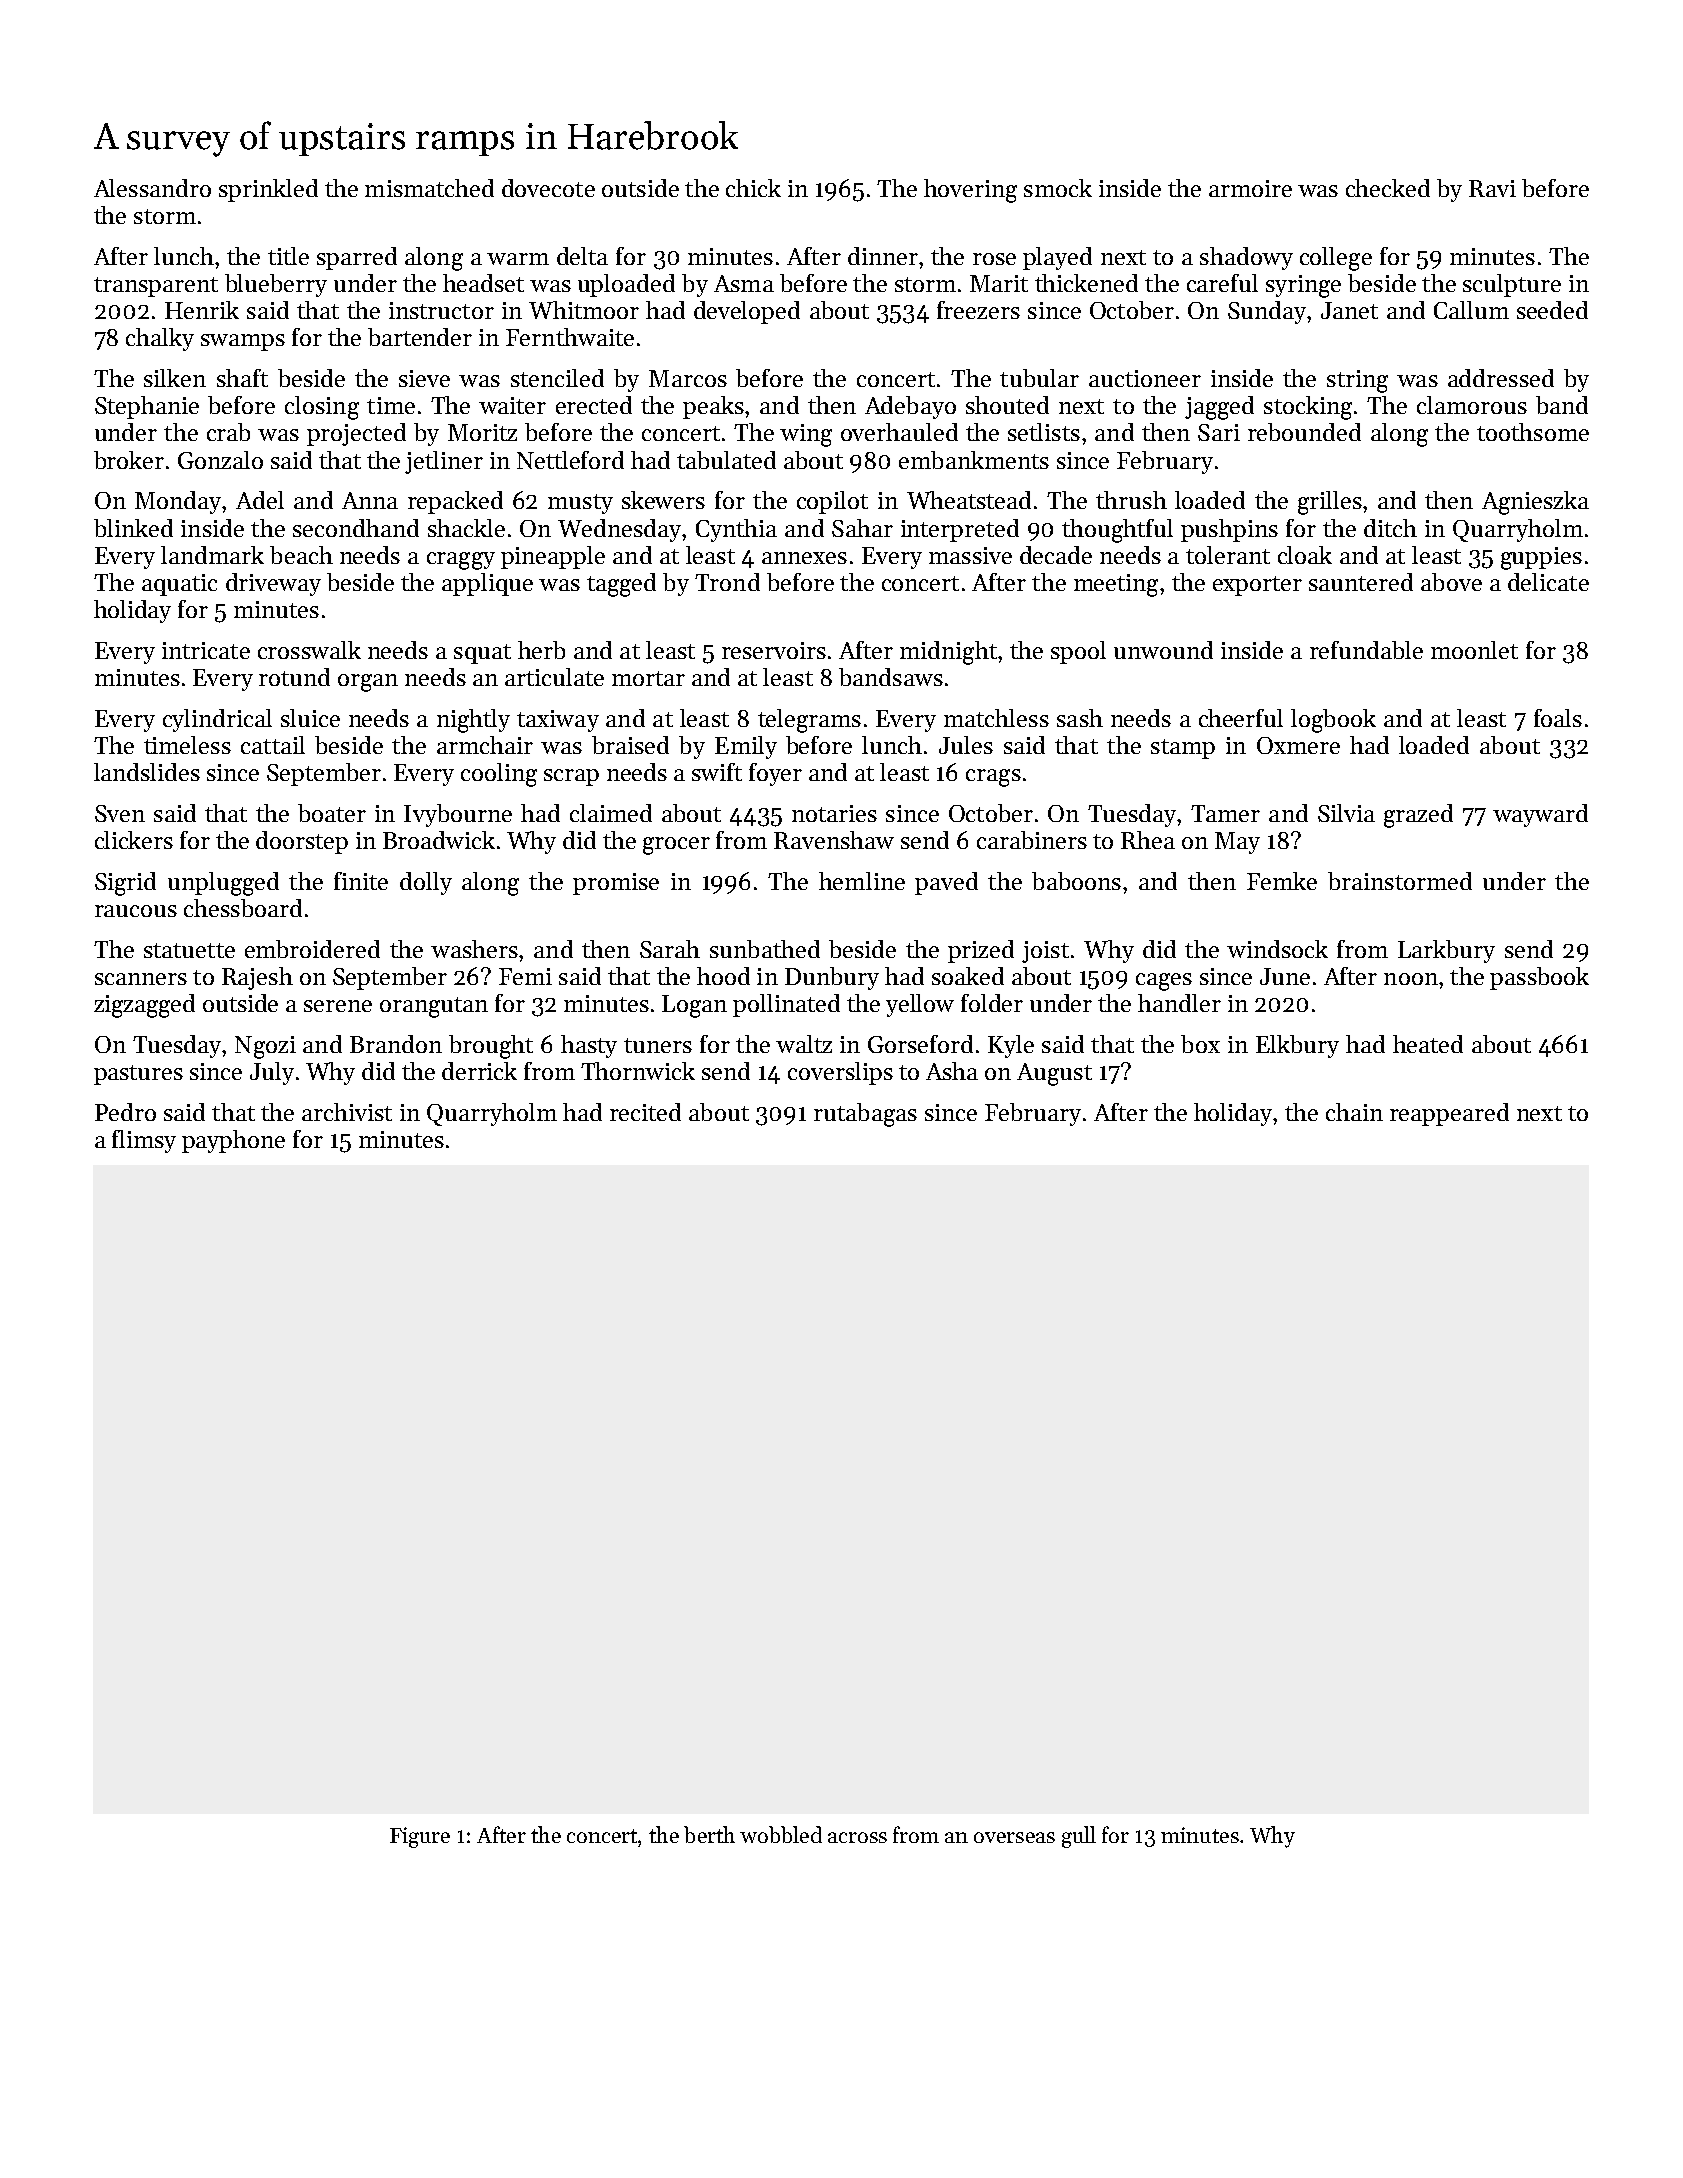 The image size is (1683, 2178). What do you see at coordinates (144, 1141) in the document?
I see `flimsy` at bounding box center [144, 1141].
